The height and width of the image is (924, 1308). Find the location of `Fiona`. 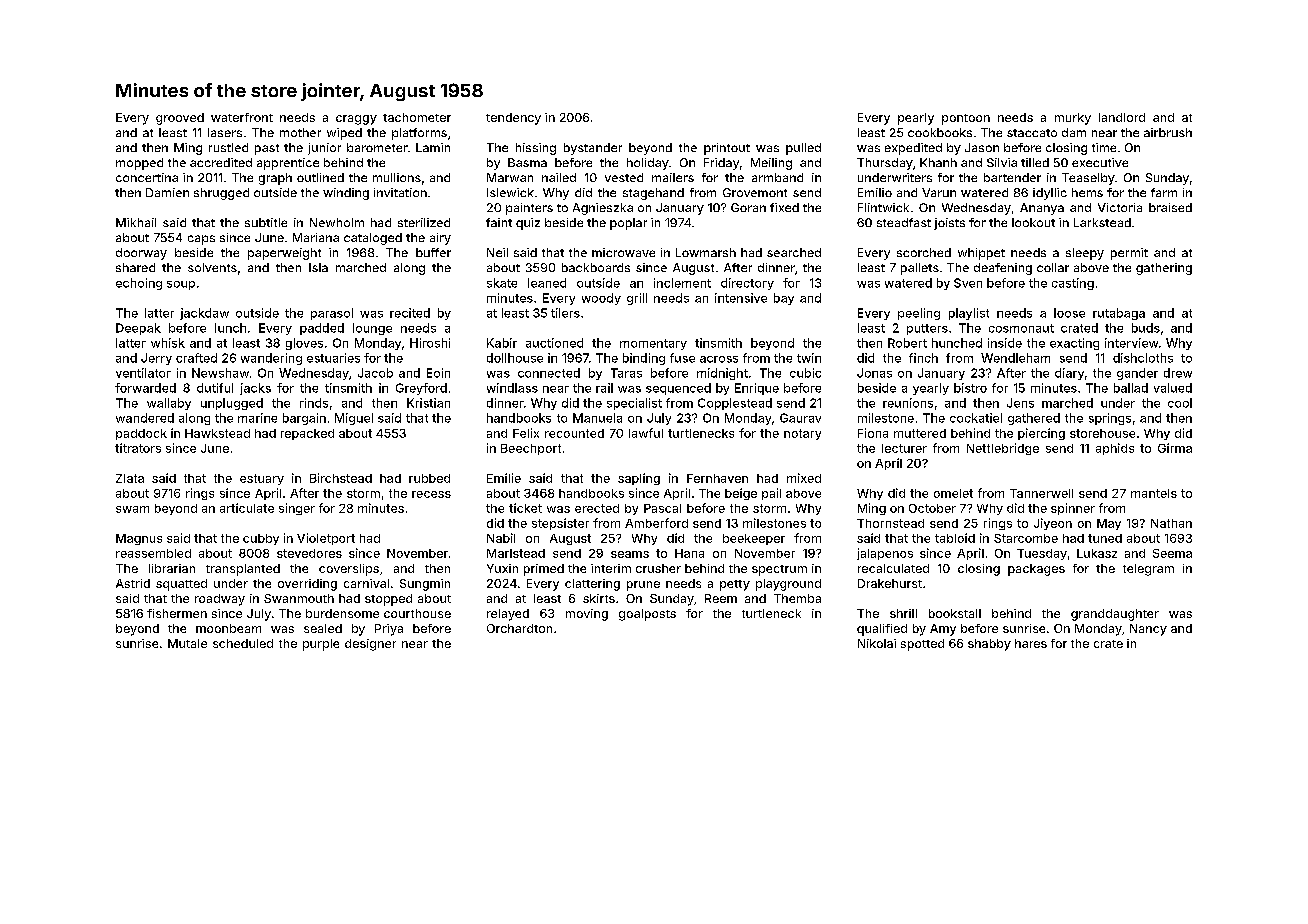

Fiona is located at coordinates (873, 433).
